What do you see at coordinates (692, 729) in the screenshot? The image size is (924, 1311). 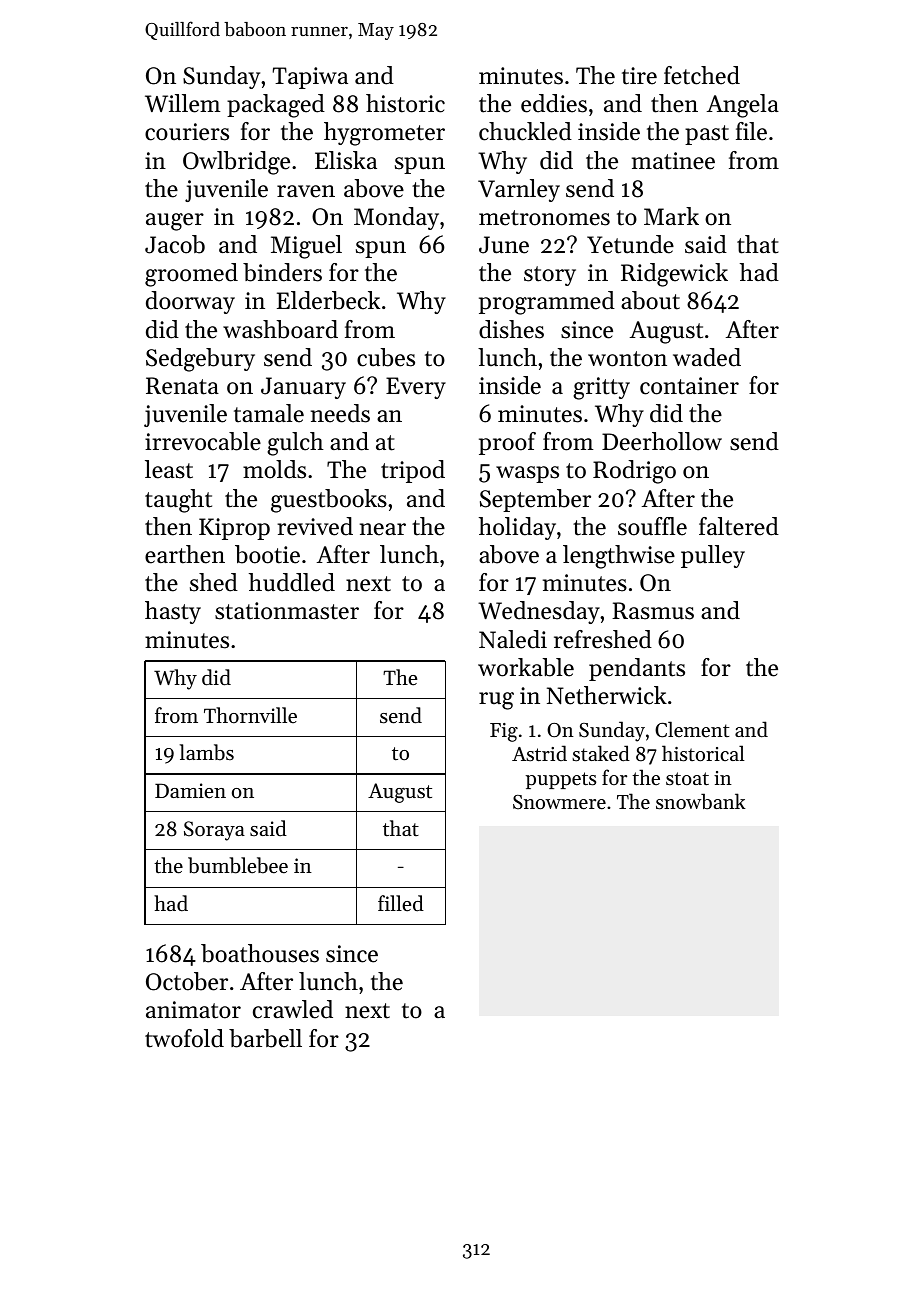 I see `Clement` at bounding box center [692, 729].
